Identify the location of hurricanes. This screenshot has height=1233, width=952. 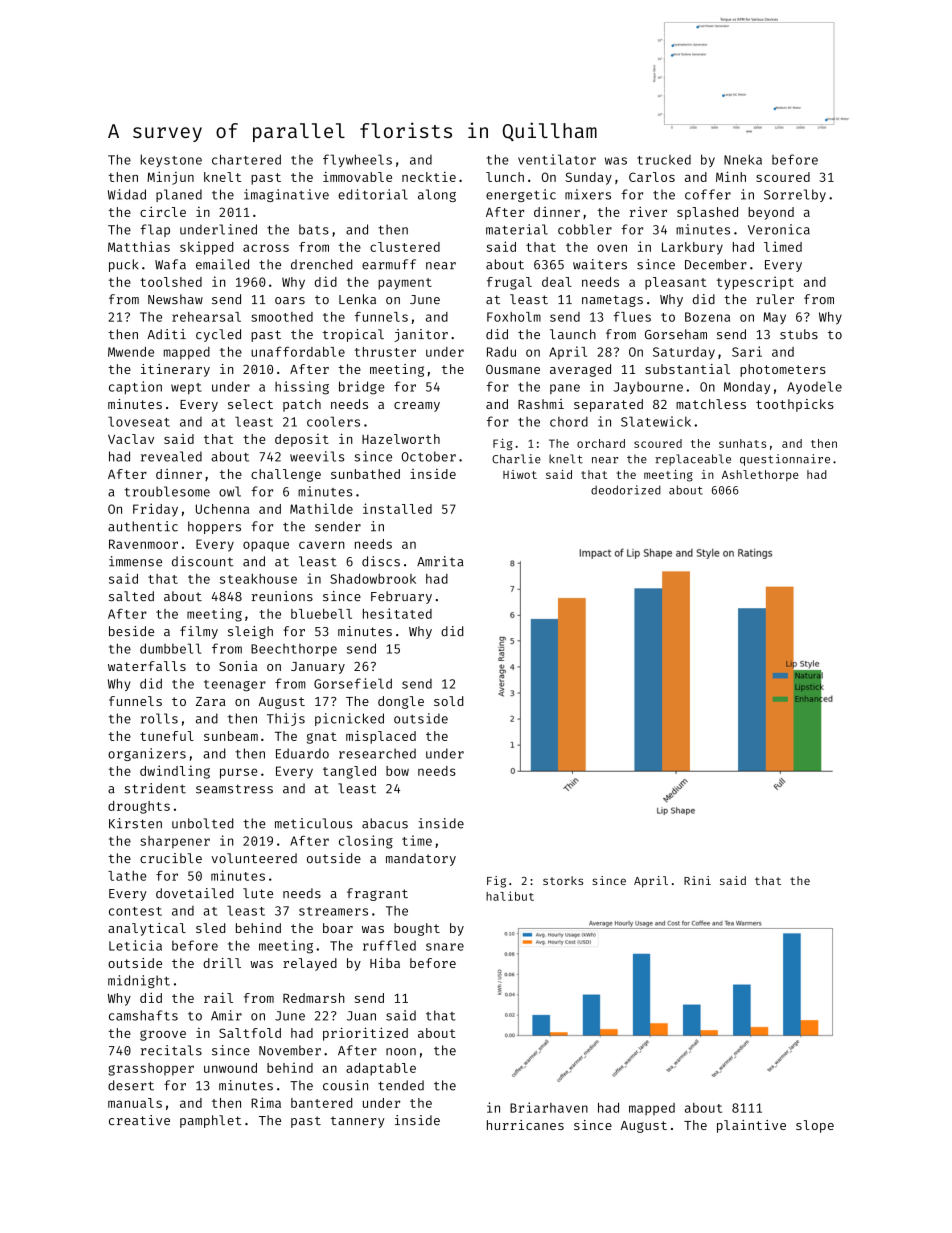
(525, 1125).
